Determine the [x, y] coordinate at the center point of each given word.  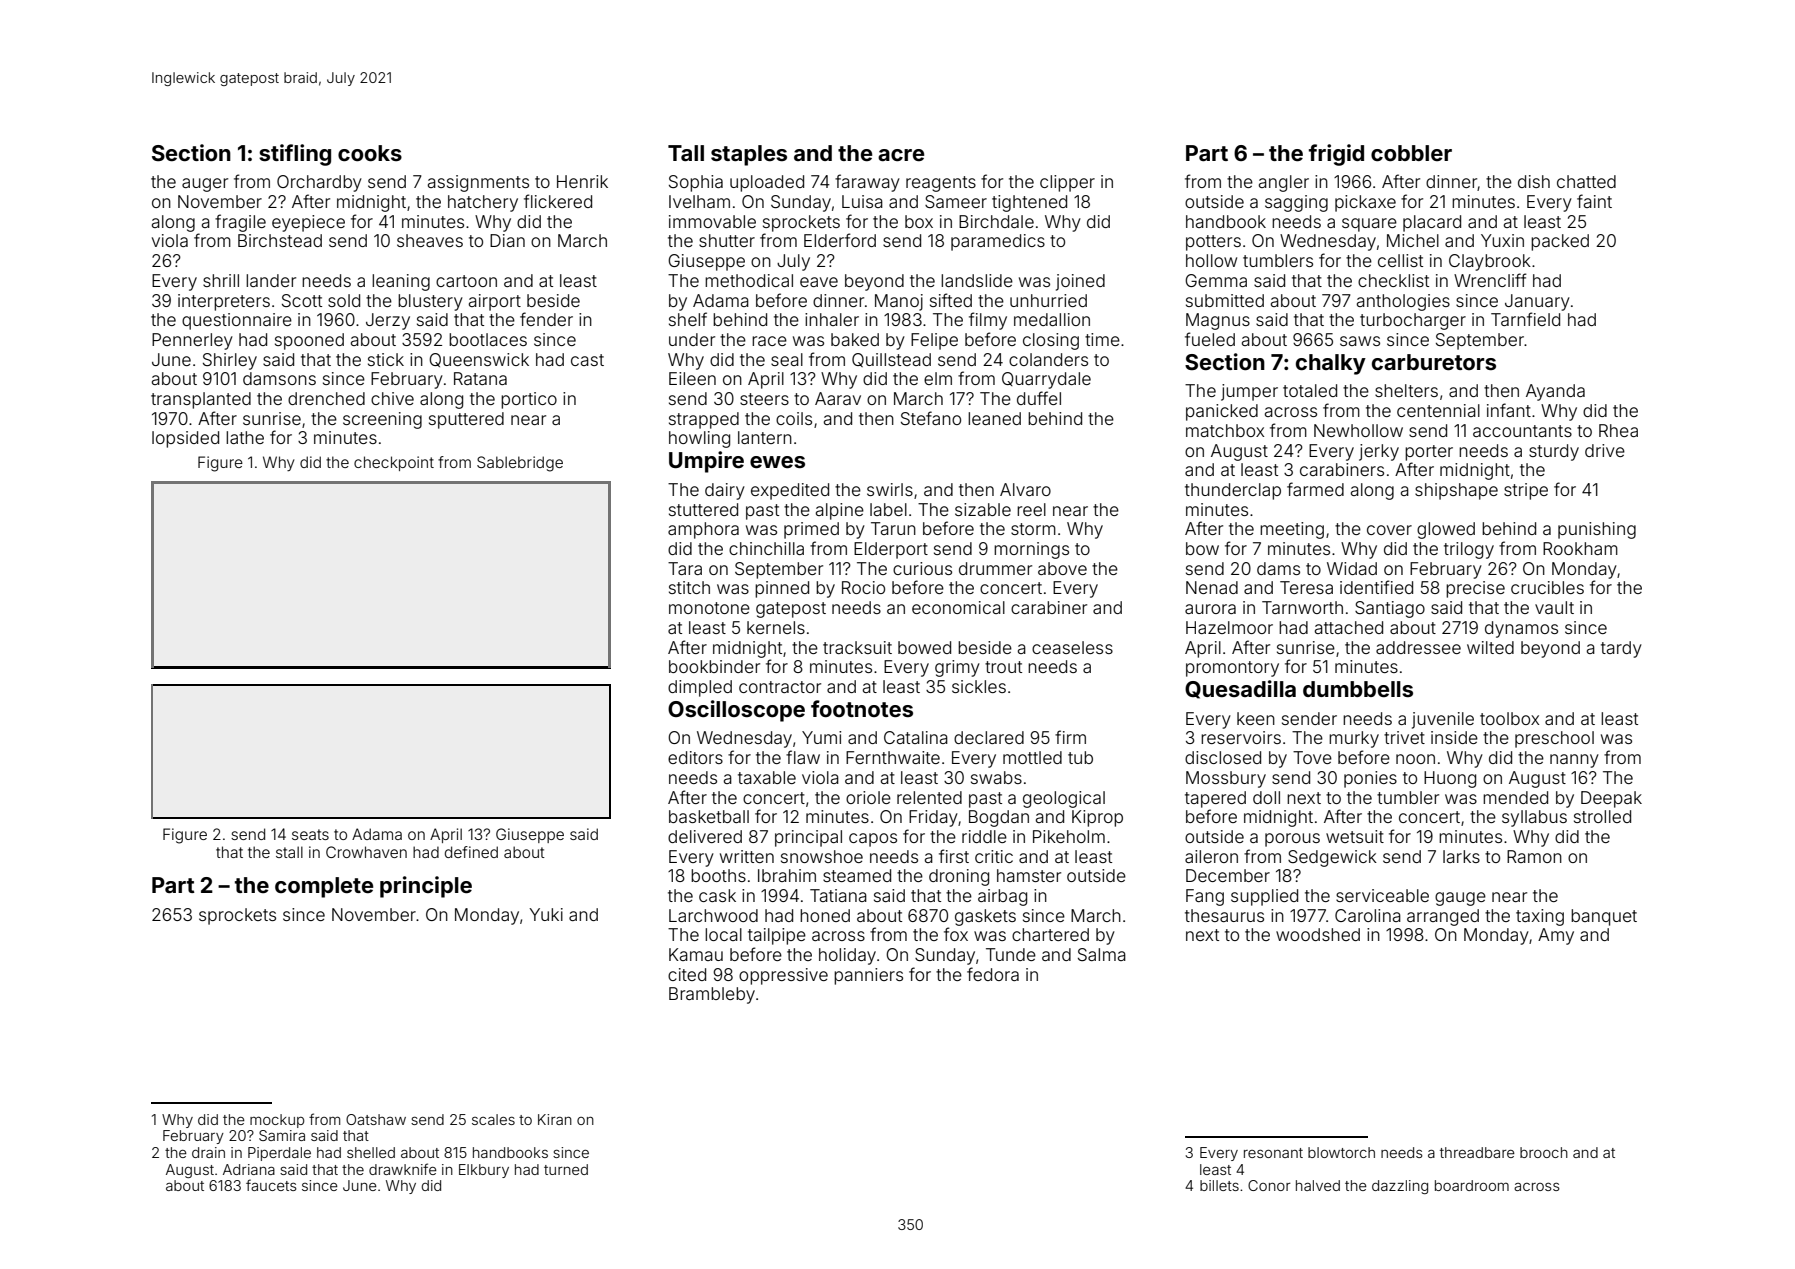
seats [310, 834]
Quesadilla [1240, 689]
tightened [1029, 203]
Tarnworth [1302, 607]
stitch [689, 587]
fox [956, 934]
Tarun [893, 528]
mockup [277, 1121]
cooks [370, 153]
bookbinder [714, 666]
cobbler [1411, 153]
